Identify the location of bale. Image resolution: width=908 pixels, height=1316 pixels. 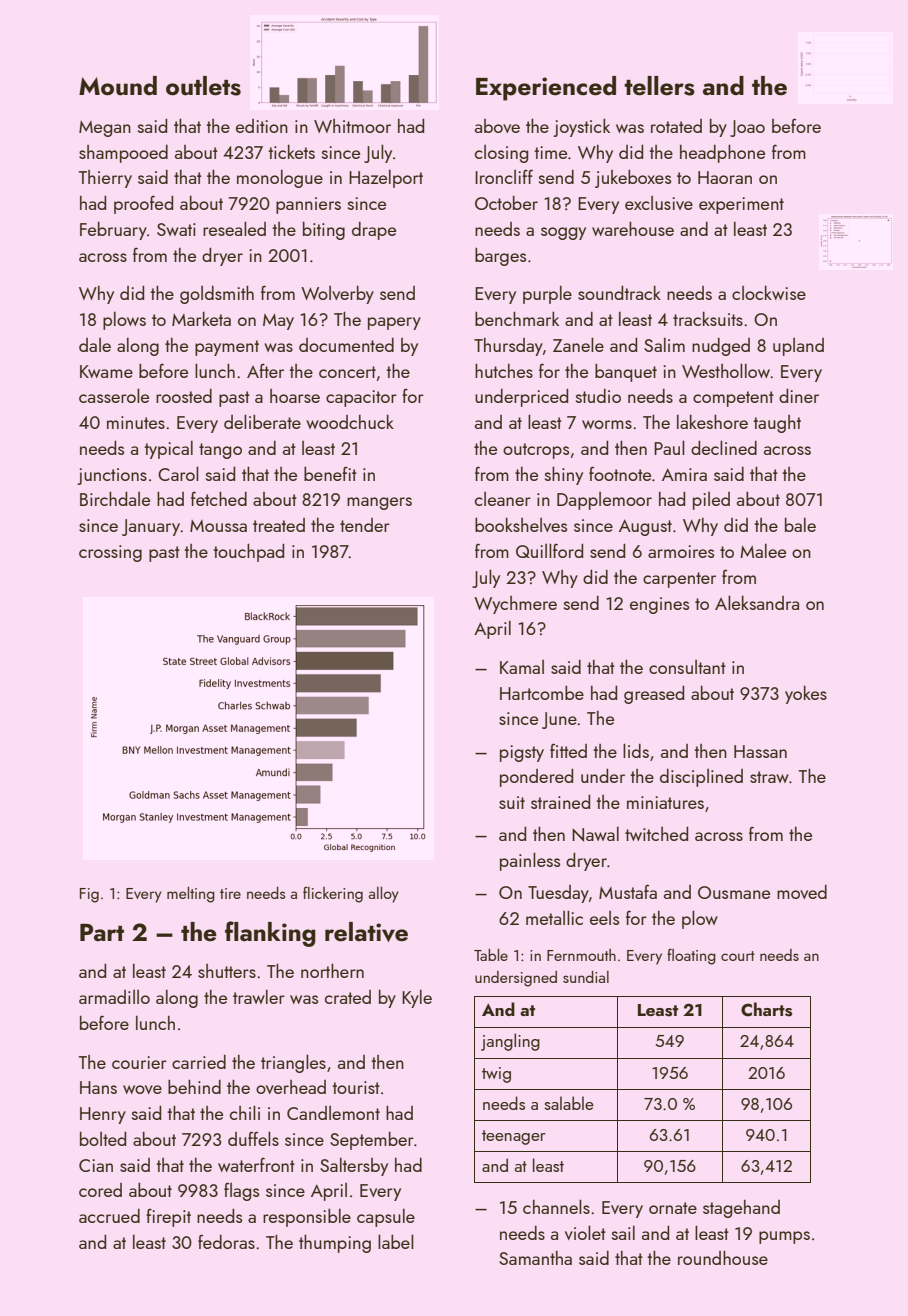
(800, 525).
